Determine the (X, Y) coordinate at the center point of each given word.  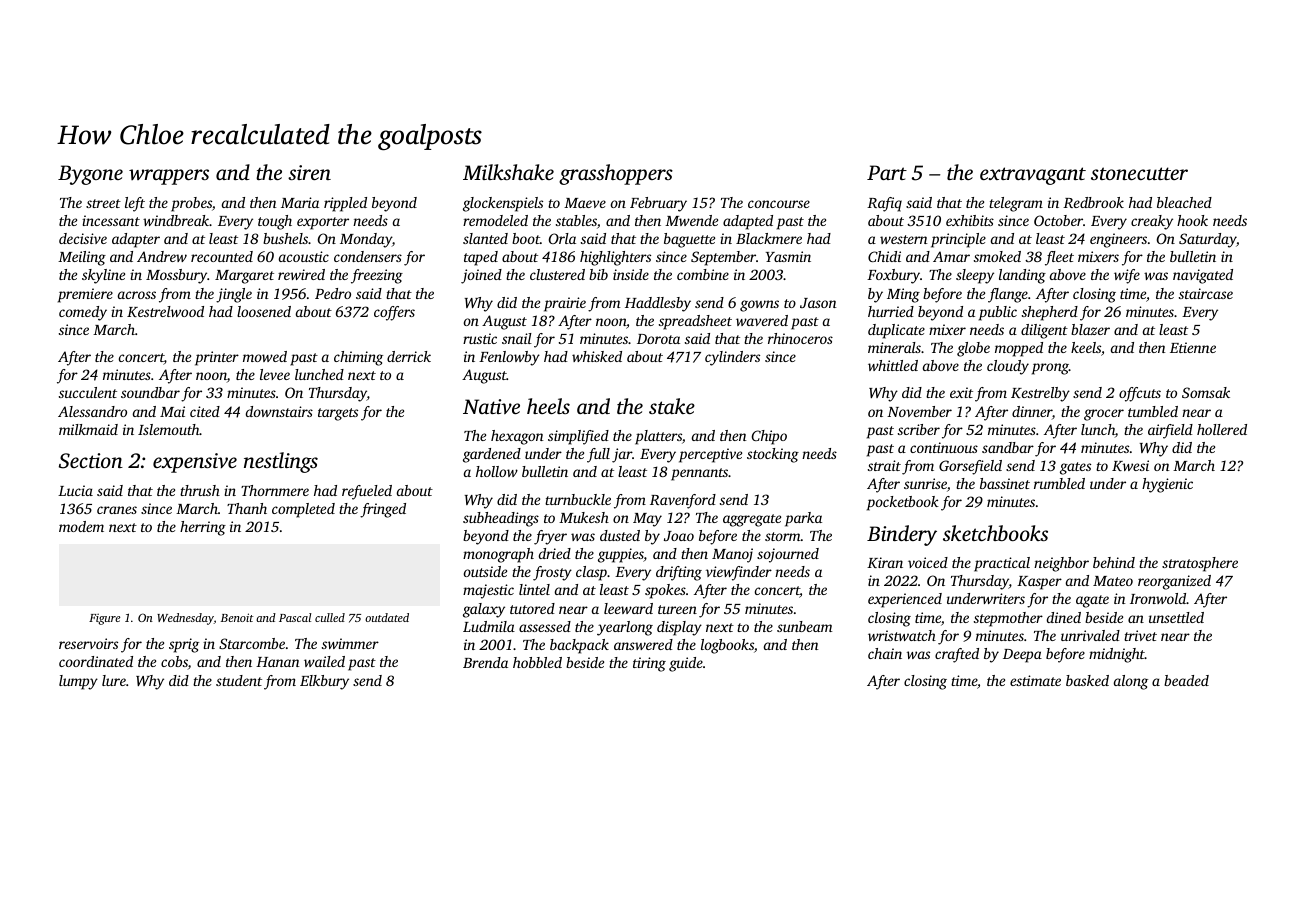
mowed (265, 356)
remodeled (495, 220)
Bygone (90, 175)
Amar (951, 256)
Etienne (1193, 347)
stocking (773, 455)
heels (548, 406)
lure (114, 680)
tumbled (1153, 411)
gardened (492, 455)
